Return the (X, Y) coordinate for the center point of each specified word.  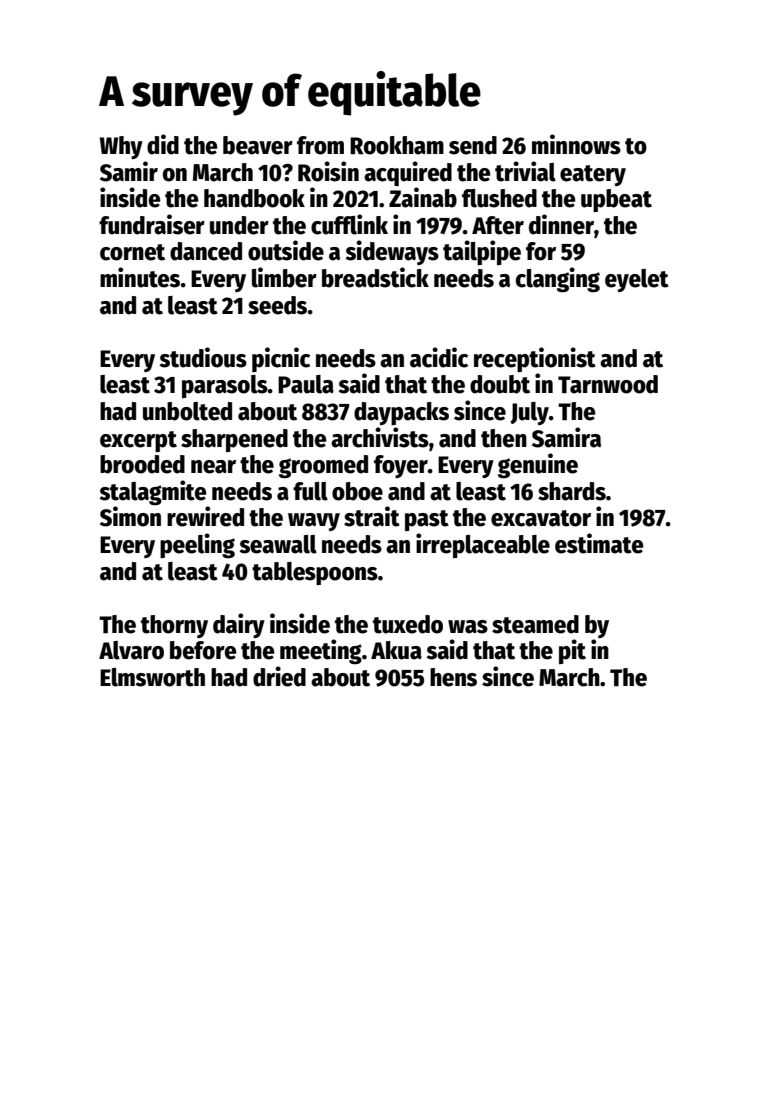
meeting (321, 651)
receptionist (535, 359)
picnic (281, 359)
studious (203, 357)
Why (121, 147)
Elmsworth (152, 677)
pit (572, 651)
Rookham (397, 145)
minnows (576, 144)
